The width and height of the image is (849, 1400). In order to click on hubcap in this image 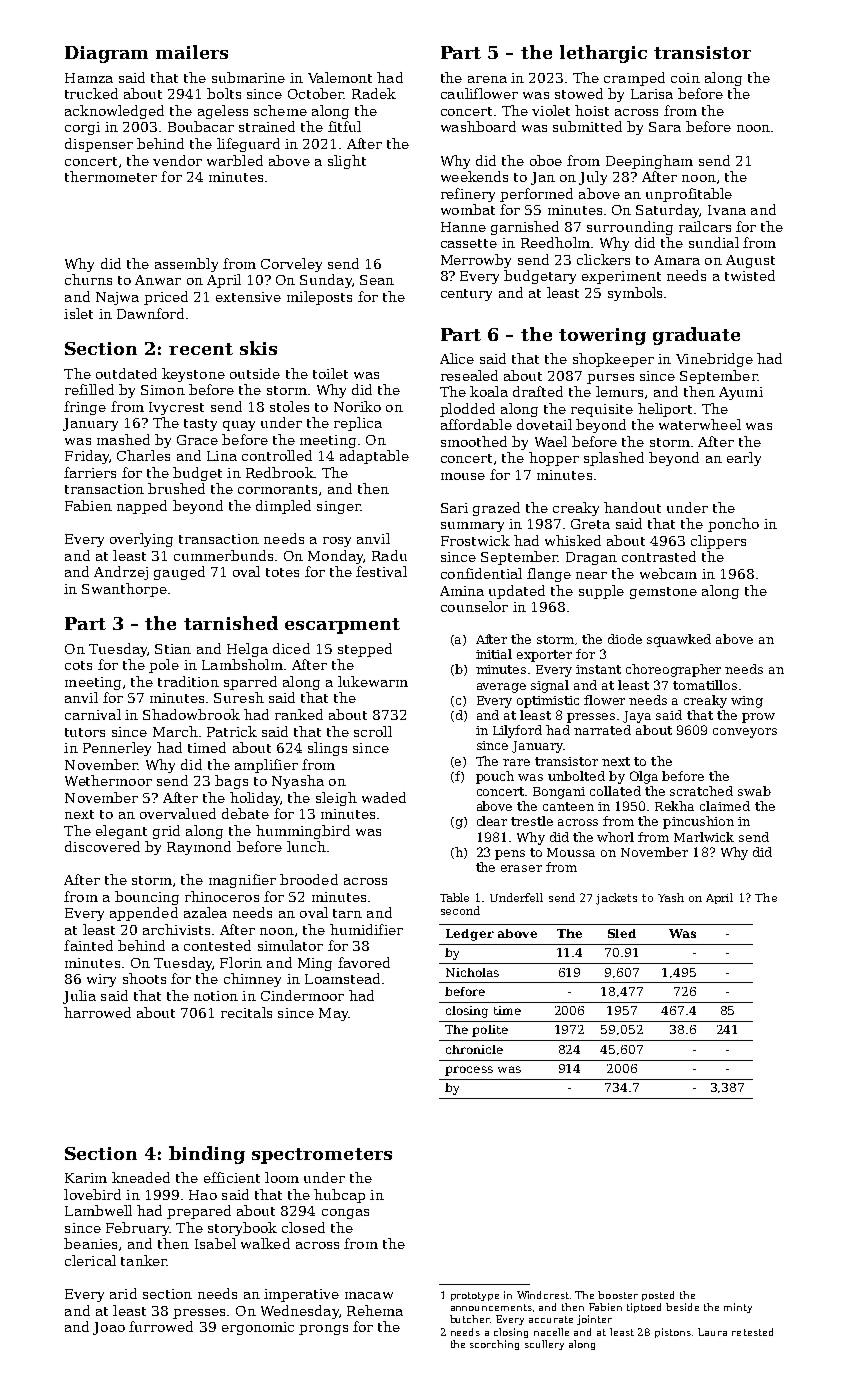, I will do `click(339, 1196)`.
